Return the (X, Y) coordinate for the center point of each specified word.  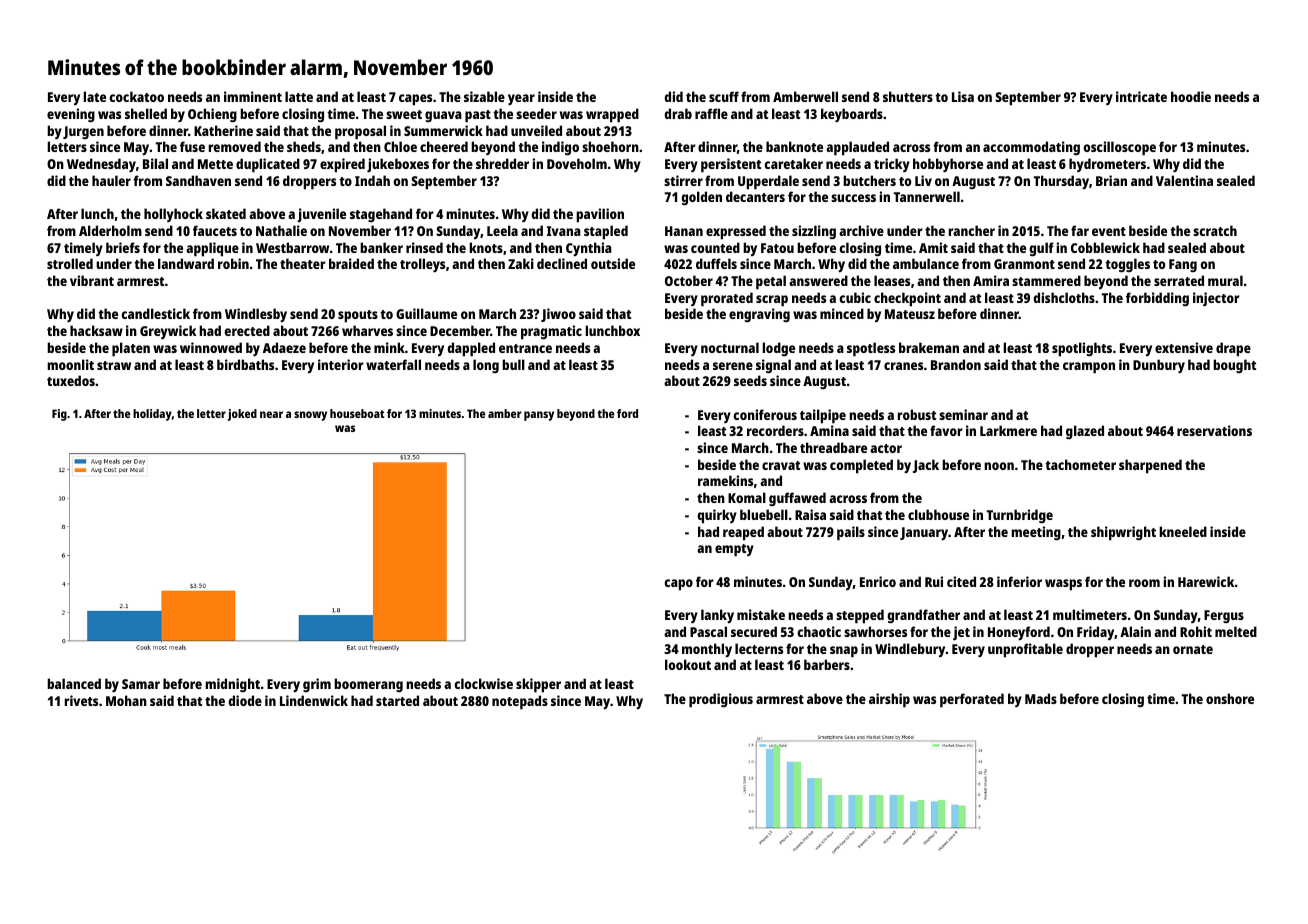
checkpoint (907, 299)
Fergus (1224, 616)
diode (245, 700)
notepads (520, 702)
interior (341, 364)
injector (1216, 299)
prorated (727, 299)
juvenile (321, 215)
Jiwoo (558, 315)
